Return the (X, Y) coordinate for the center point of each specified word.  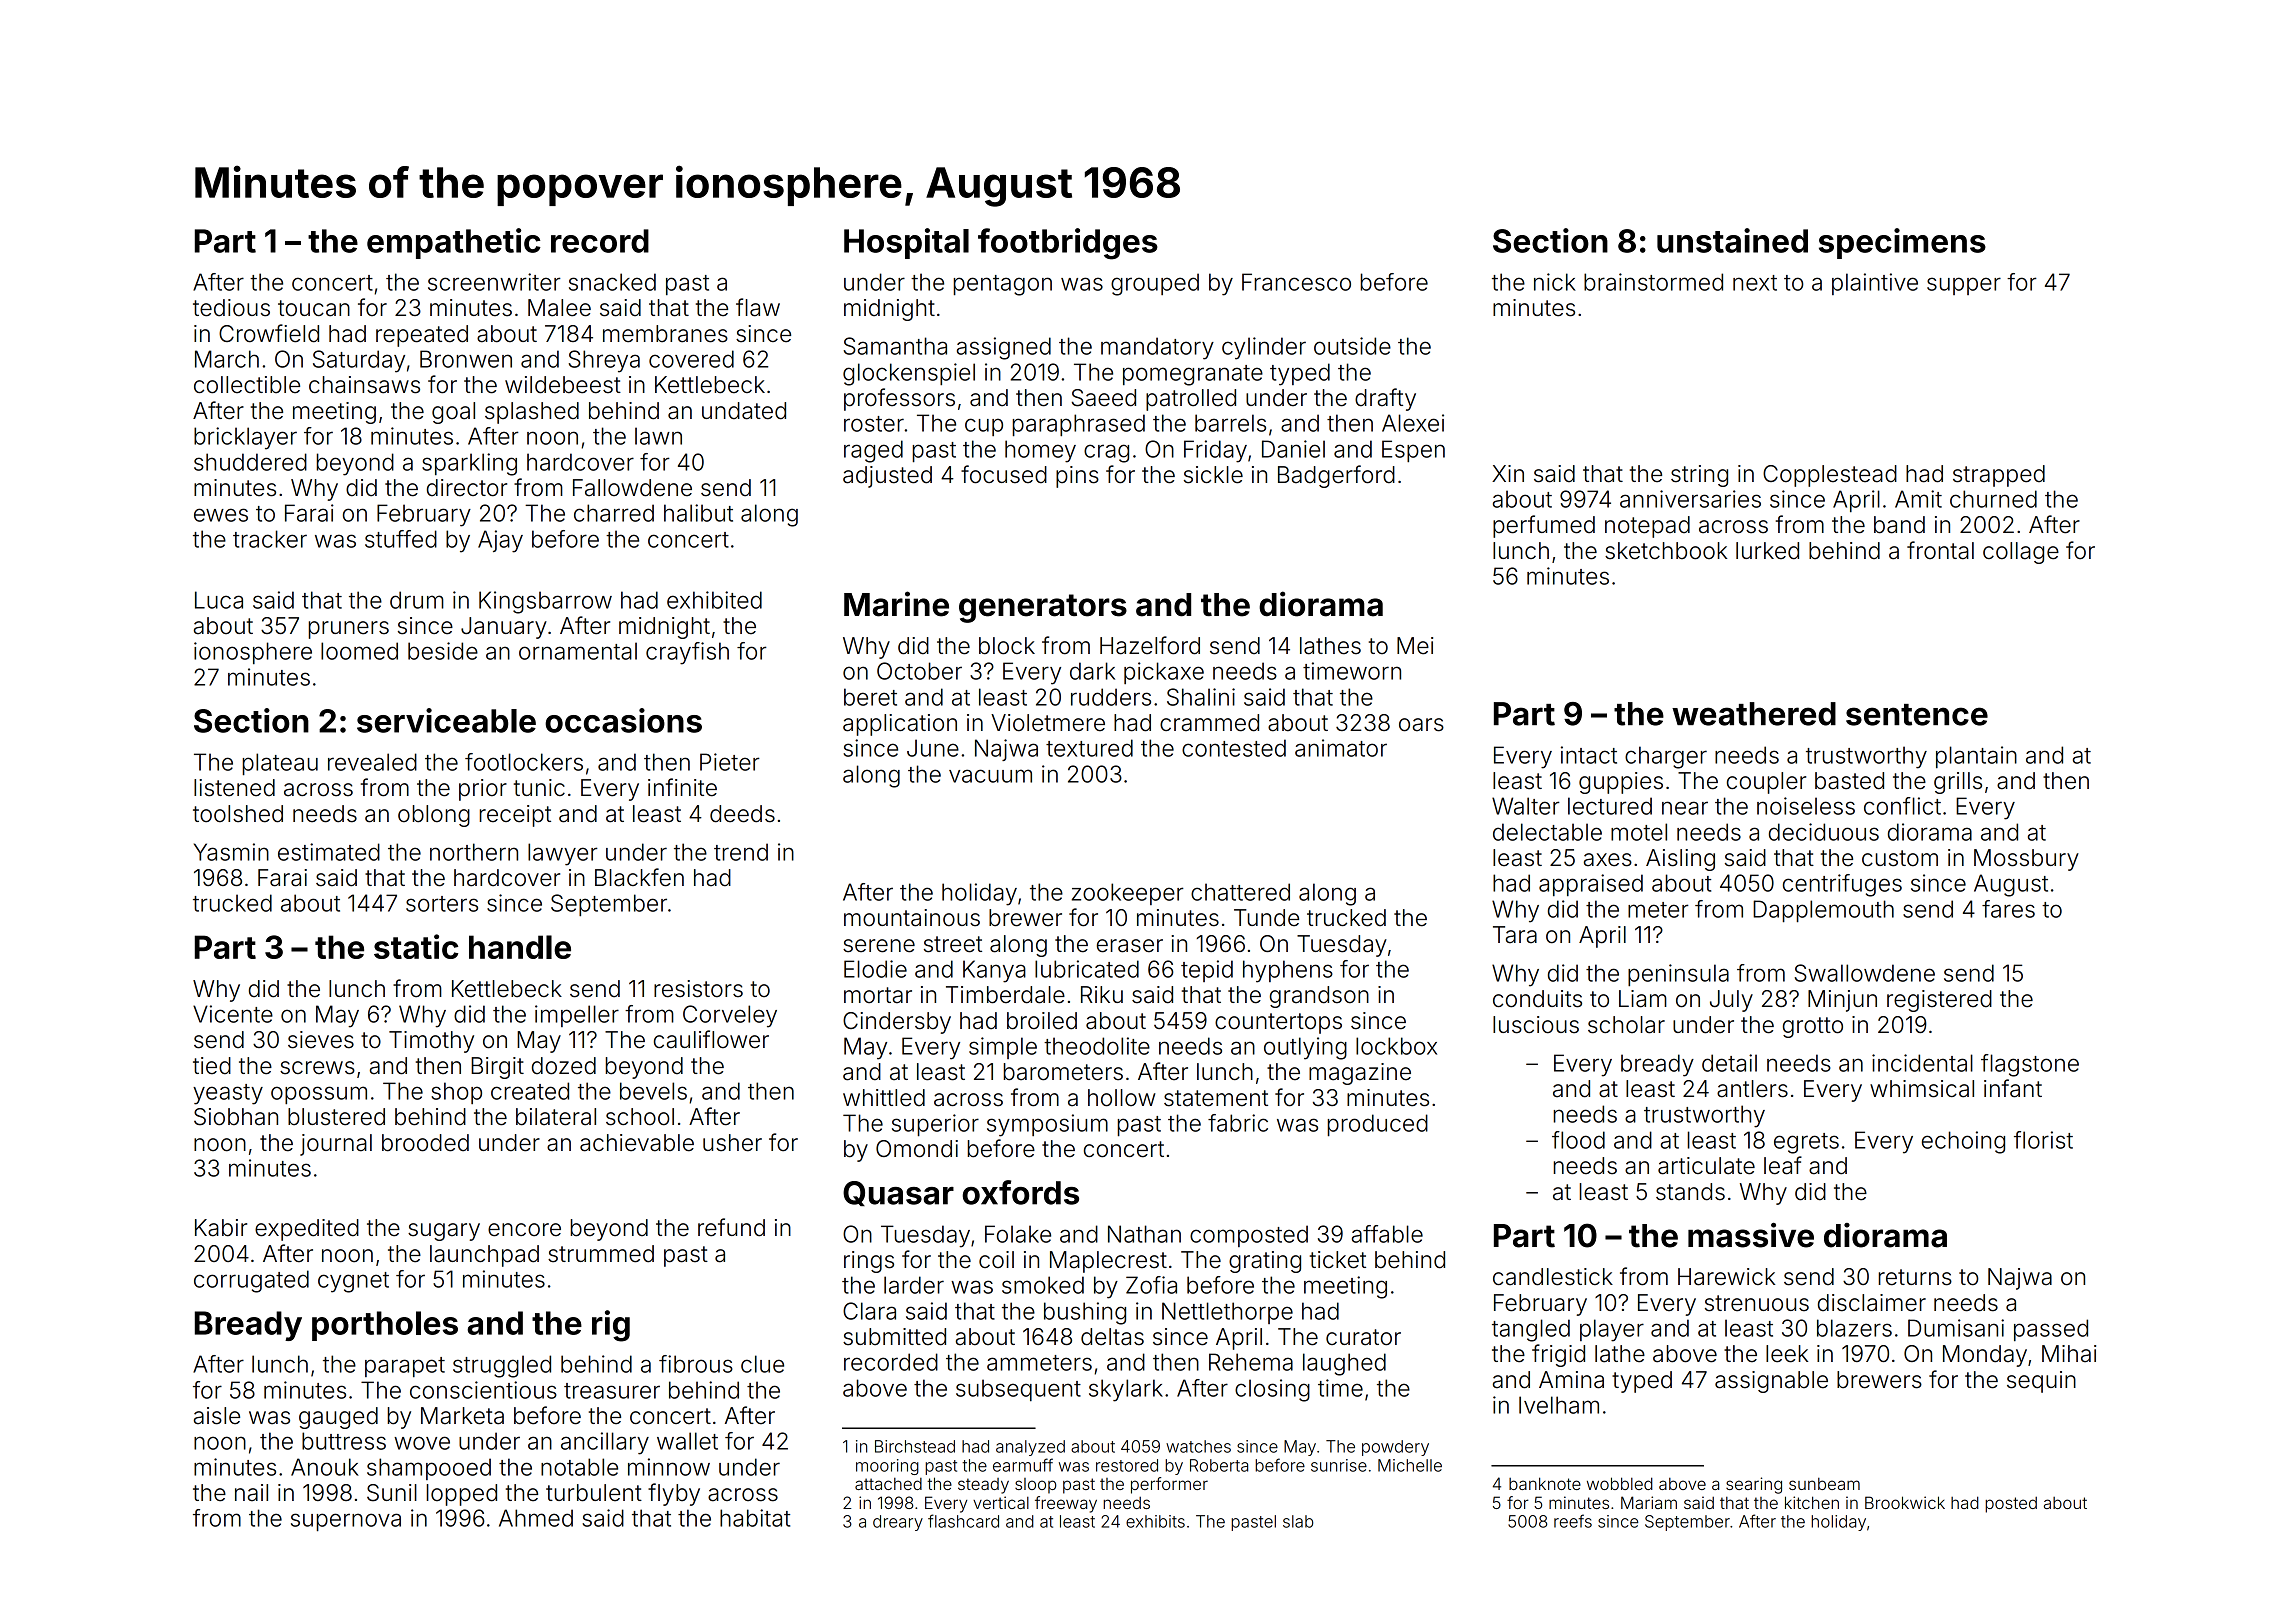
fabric (1238, 1123)
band (1899, 525)
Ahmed (536, 1518)
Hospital (906, 243)
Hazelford (1150, 645)
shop (456, 1093)
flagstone (2030, 1065)
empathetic (454, 243)
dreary (898, 1523)
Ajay (500, 541)
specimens (1902, 243)
